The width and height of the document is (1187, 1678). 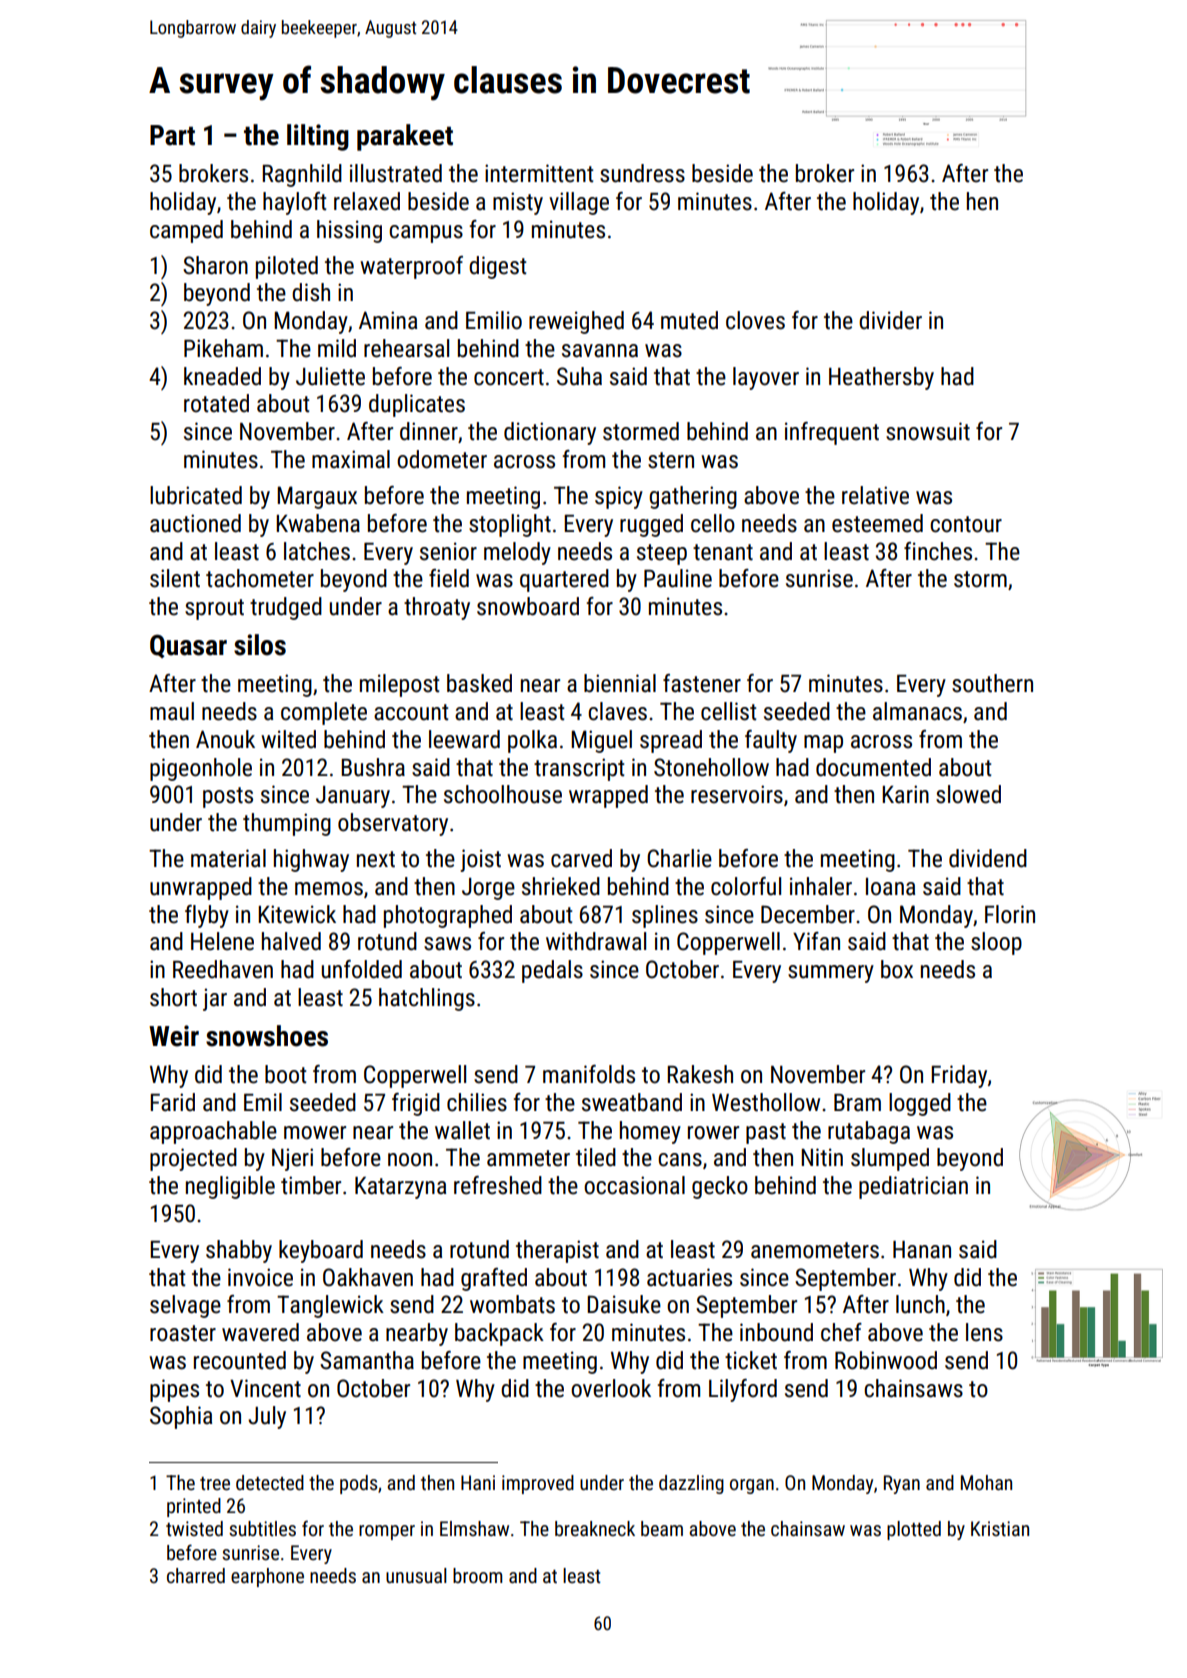 I want to click on Ioana, so click(x=890, y=887).
